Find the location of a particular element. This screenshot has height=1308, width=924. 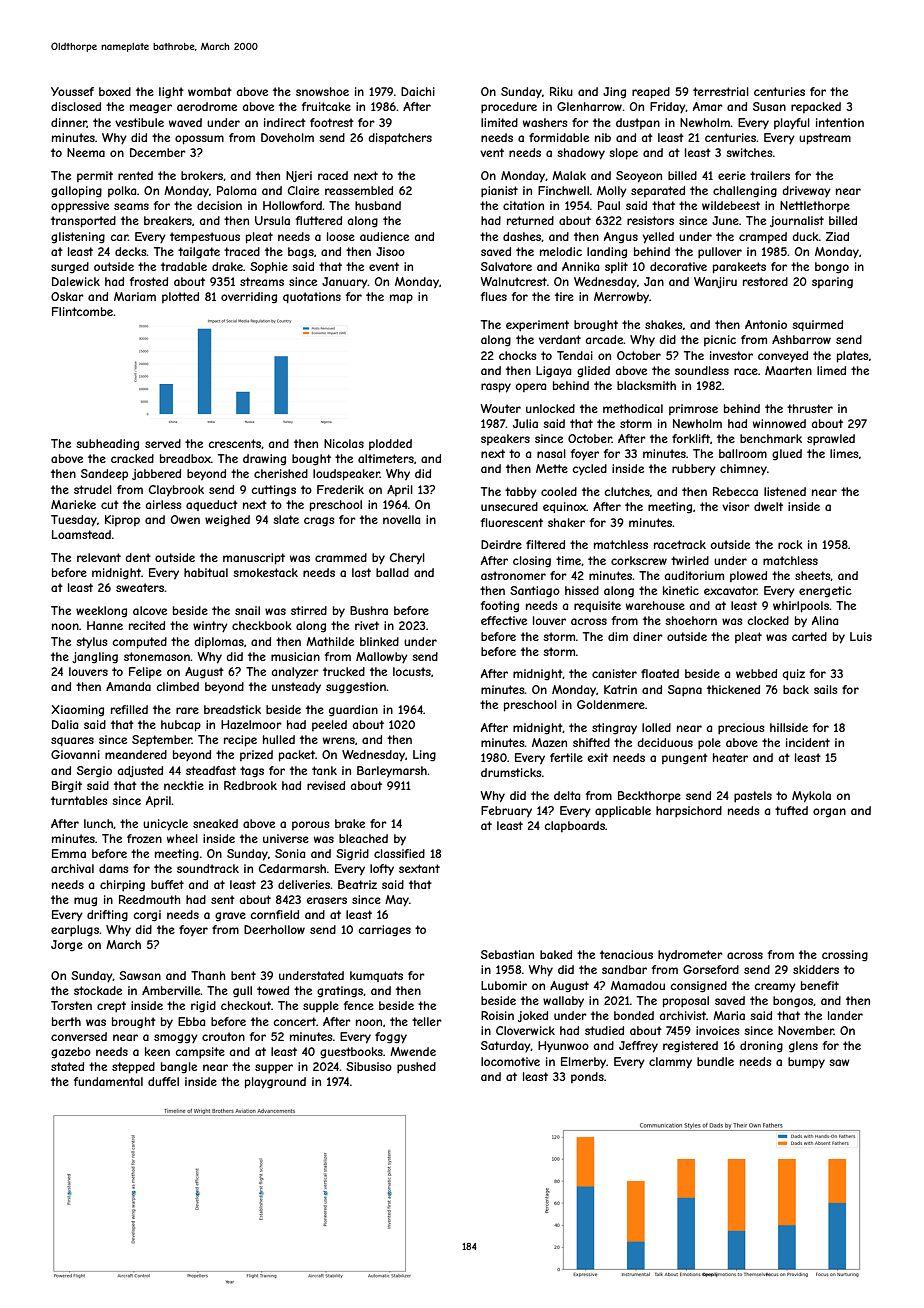

ponds is located at coordinates (587, 1077).
